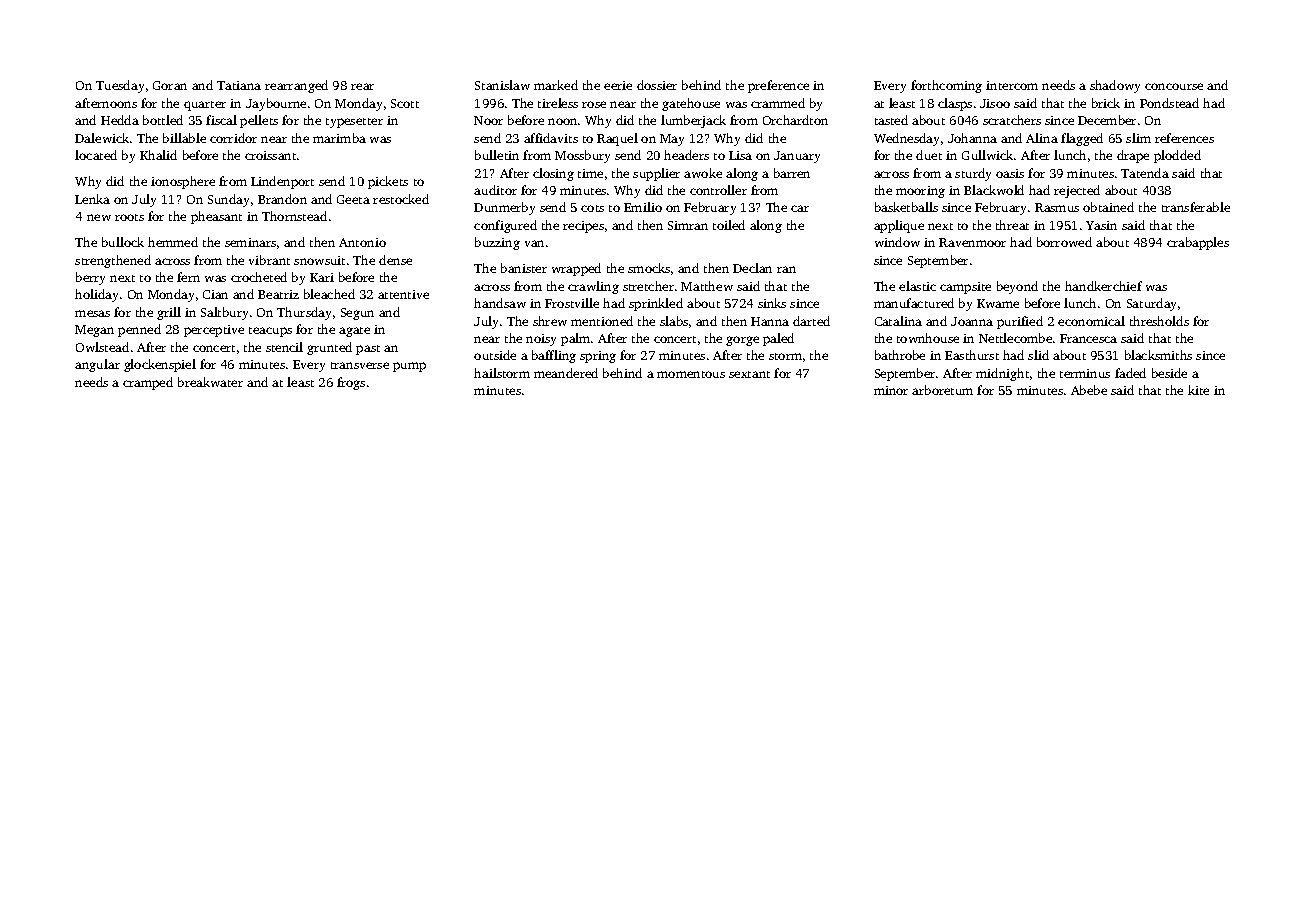  Describe the element at coordinates (228, 200) in the screenshot. I see `Sunday` at that location.
